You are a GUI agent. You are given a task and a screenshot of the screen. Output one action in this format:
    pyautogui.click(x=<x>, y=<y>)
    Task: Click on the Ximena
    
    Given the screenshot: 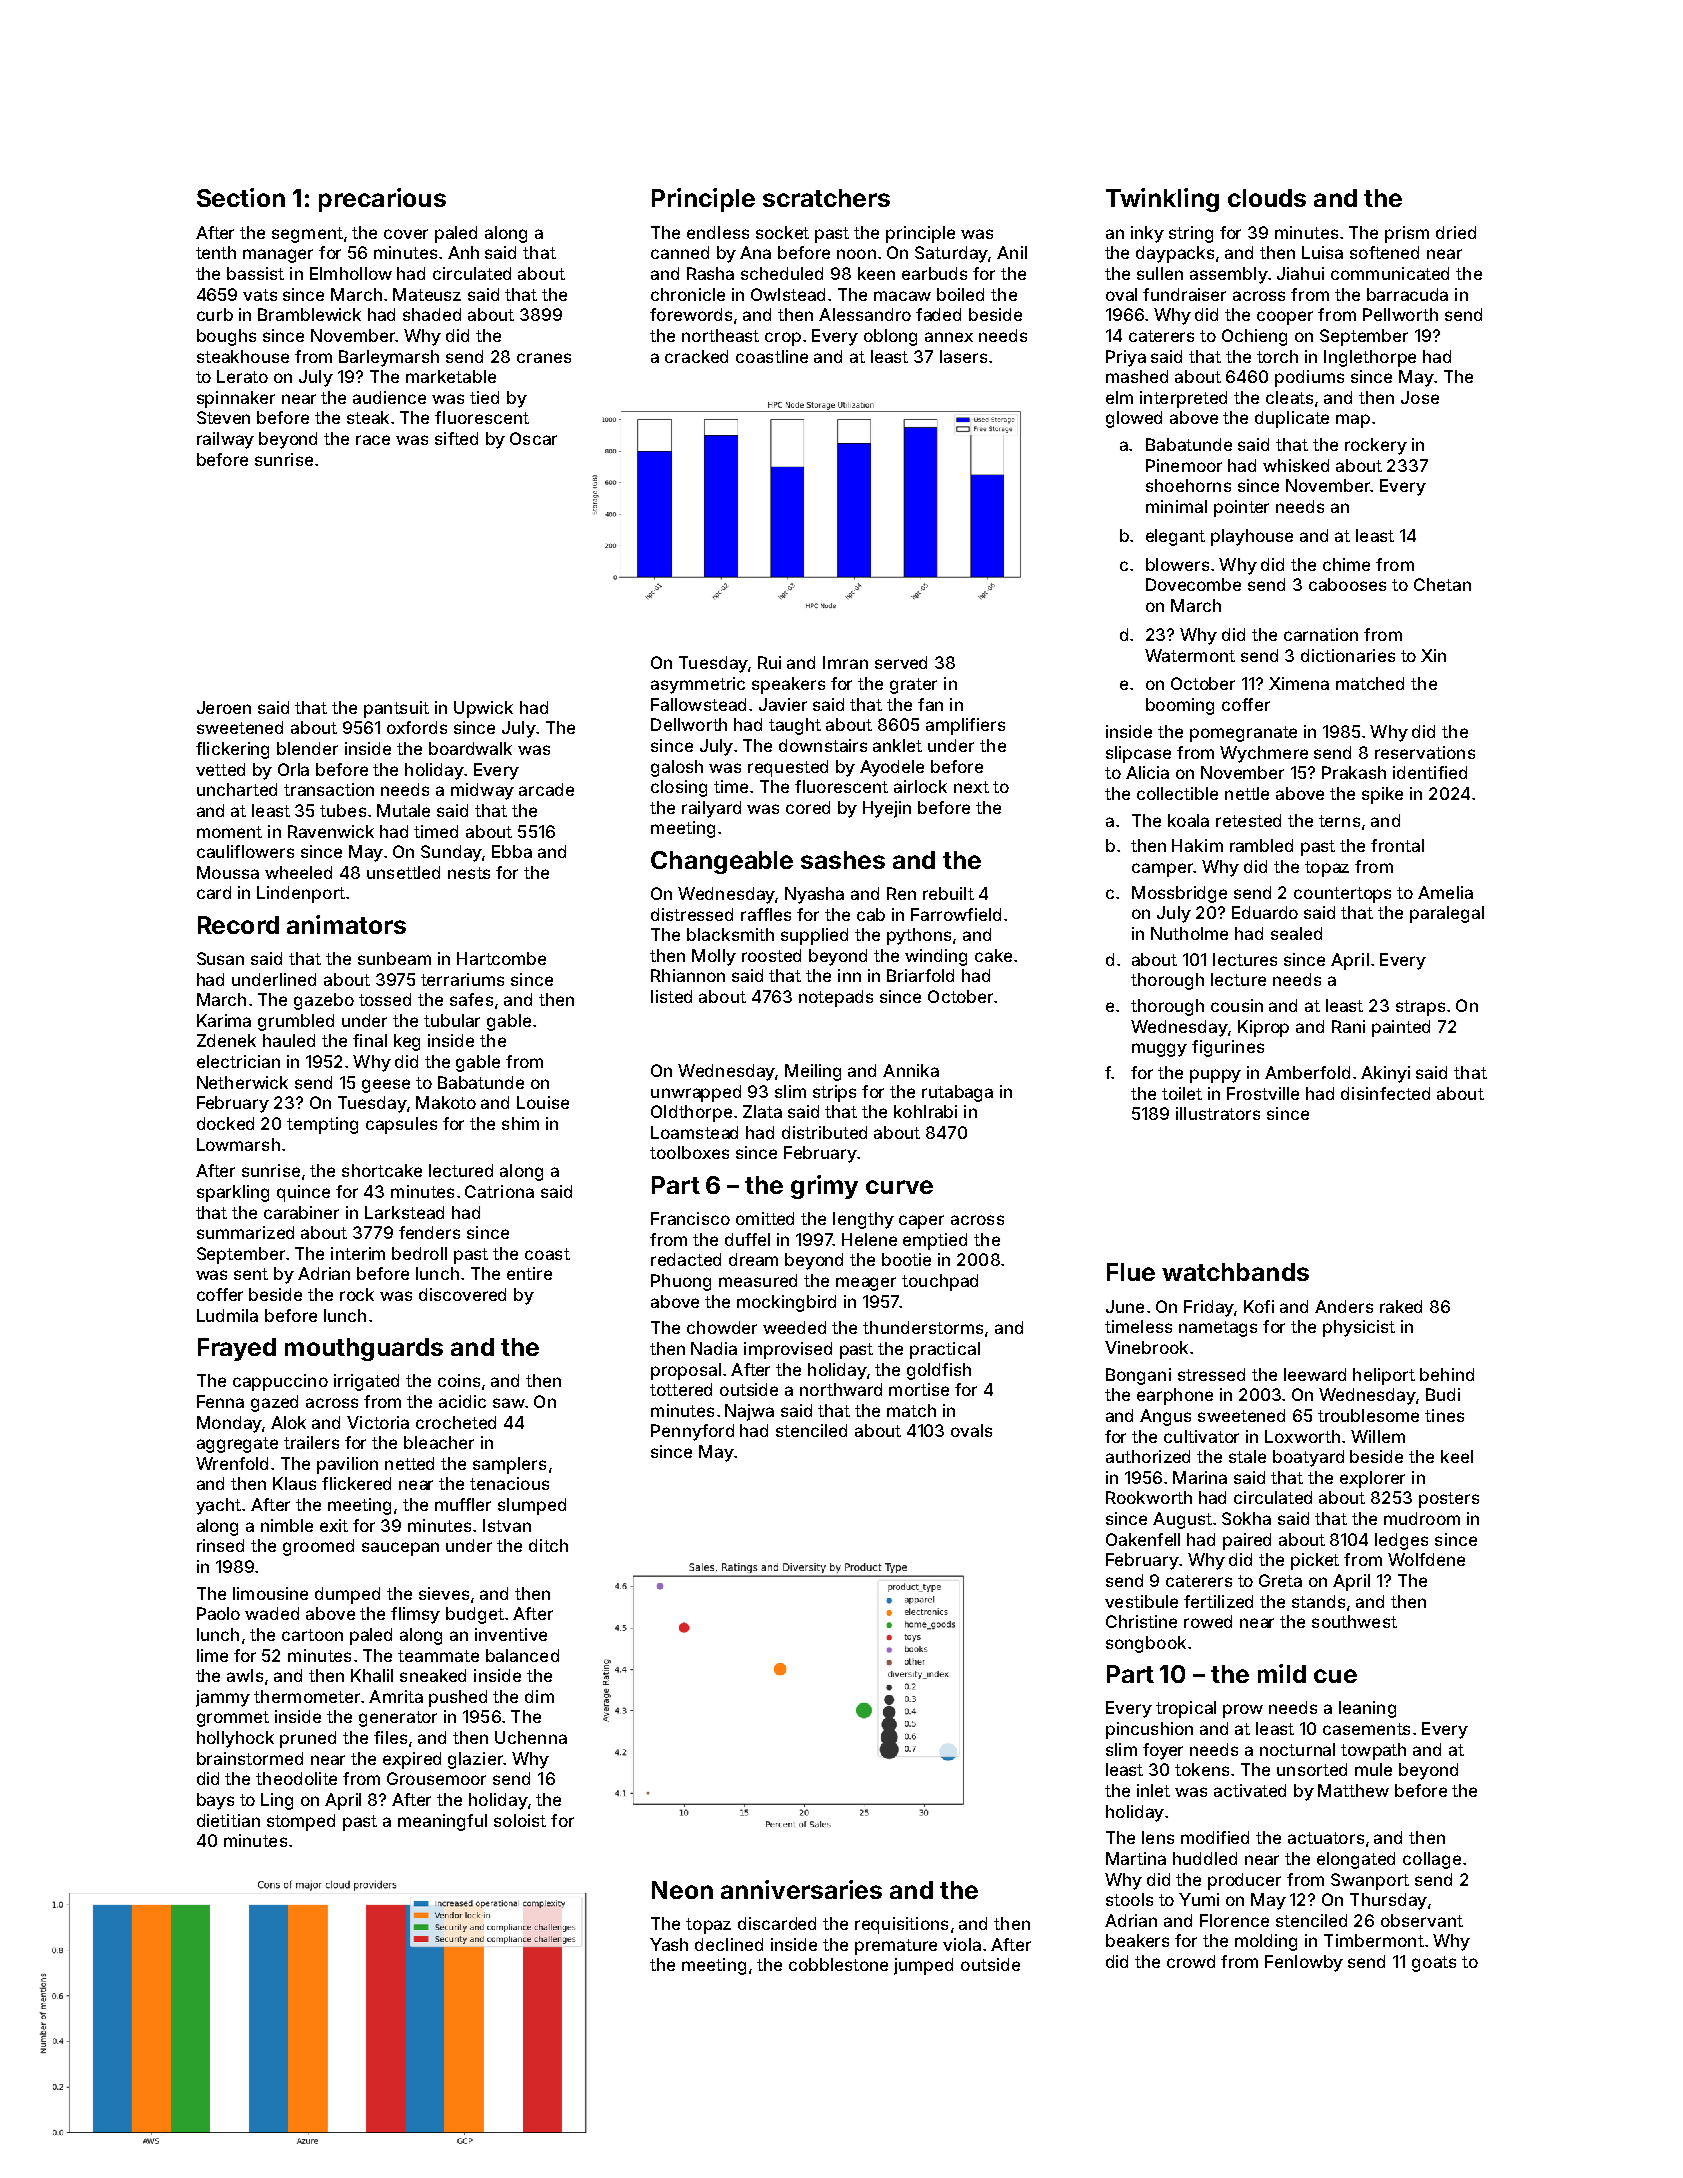 What is the action you would take?
    pyautogui.click(x=1299, y=683)
